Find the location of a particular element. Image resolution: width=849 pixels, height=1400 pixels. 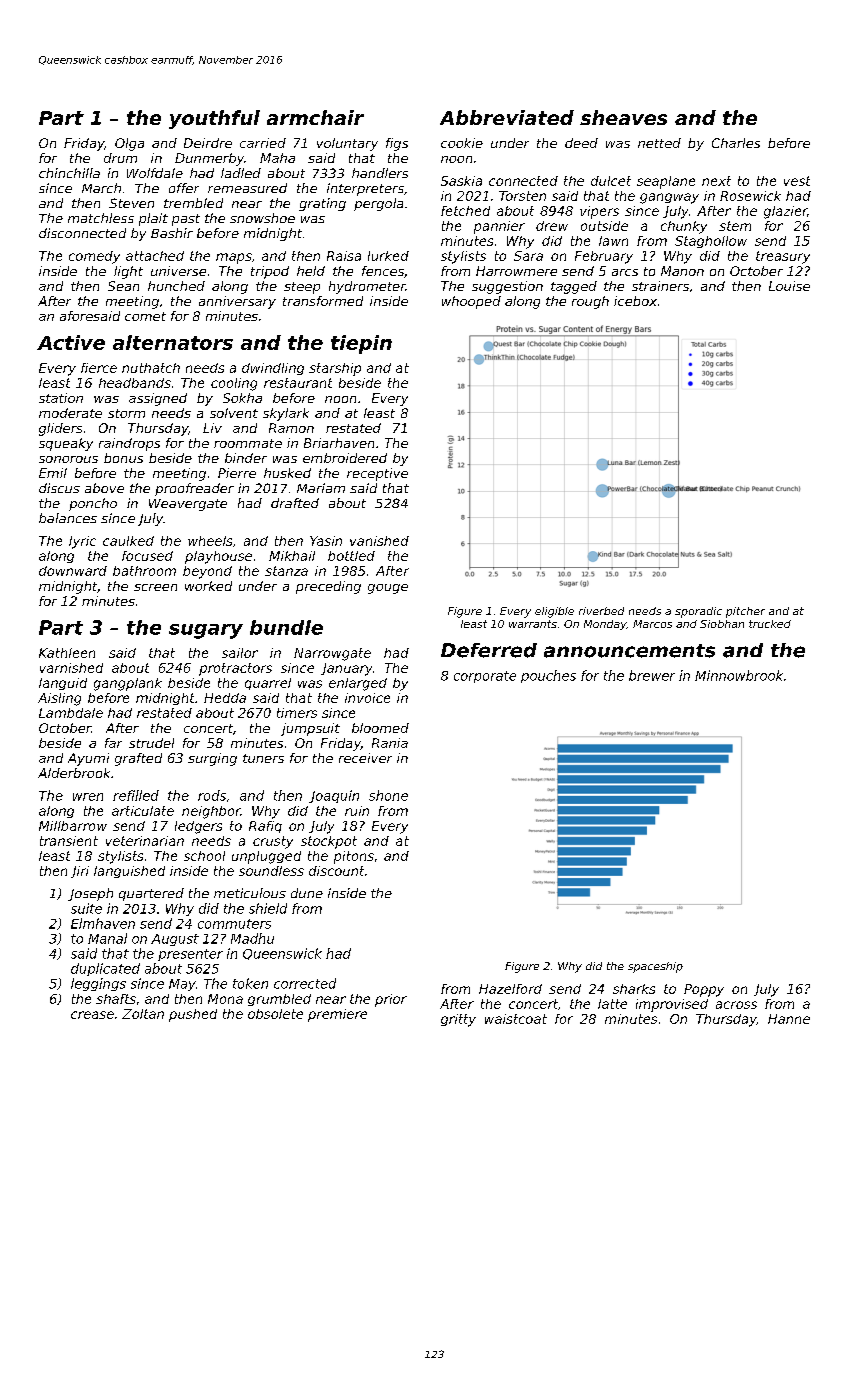

pitons is located at coordinates (354, 857).
